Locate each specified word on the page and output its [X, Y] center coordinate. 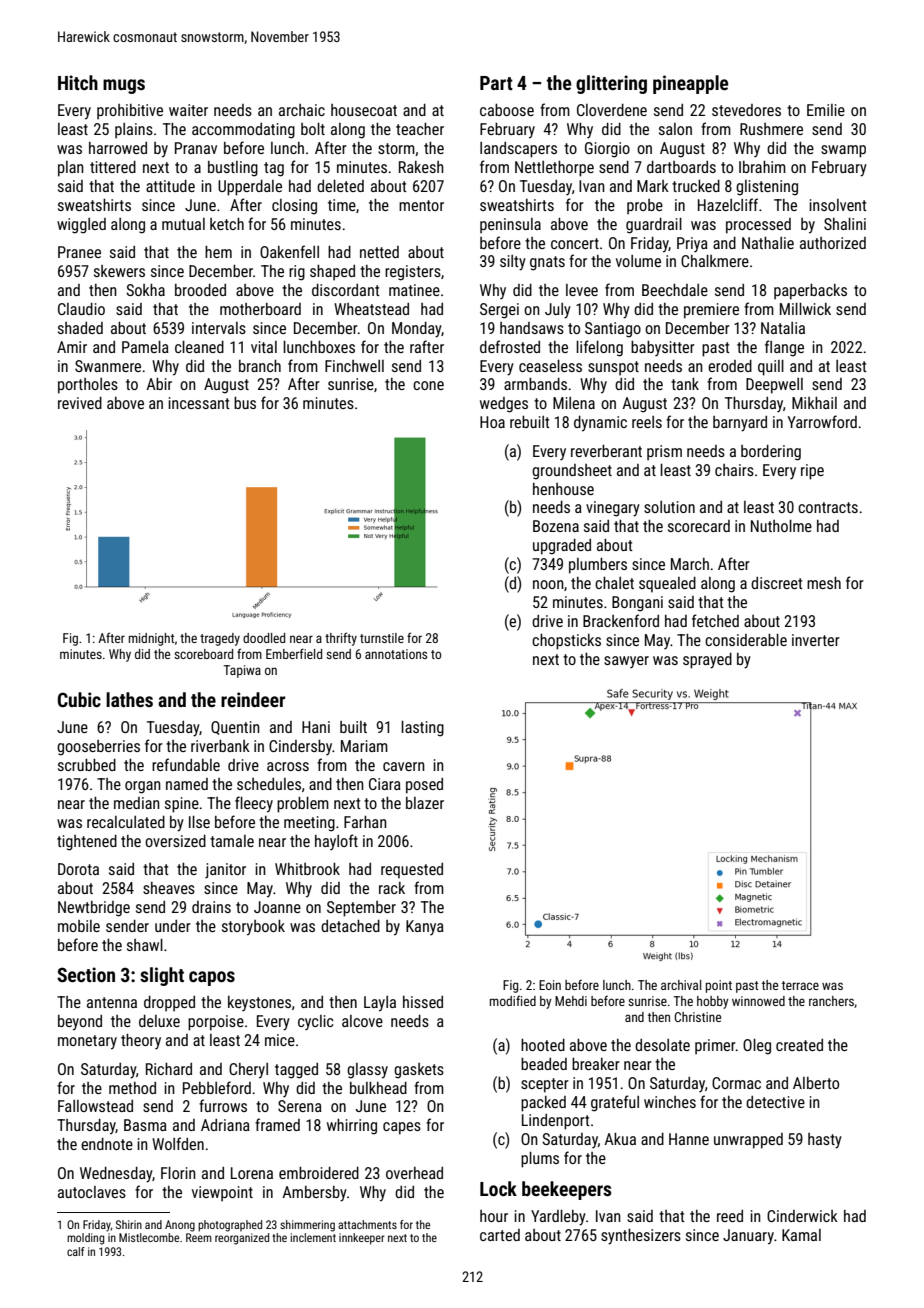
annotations [396, 654]
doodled [264, 638]
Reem [199, 1237]
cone [428, 385]
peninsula [510, 226]
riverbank [220, 746]
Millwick [805, 309]
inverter [816, 640]
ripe [812, 472]
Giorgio [607, 150]
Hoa [492, 422]
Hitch [78, 82]
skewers [119, 271]
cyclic [316, 1022]
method [132, 1088]
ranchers [831, 1001]
